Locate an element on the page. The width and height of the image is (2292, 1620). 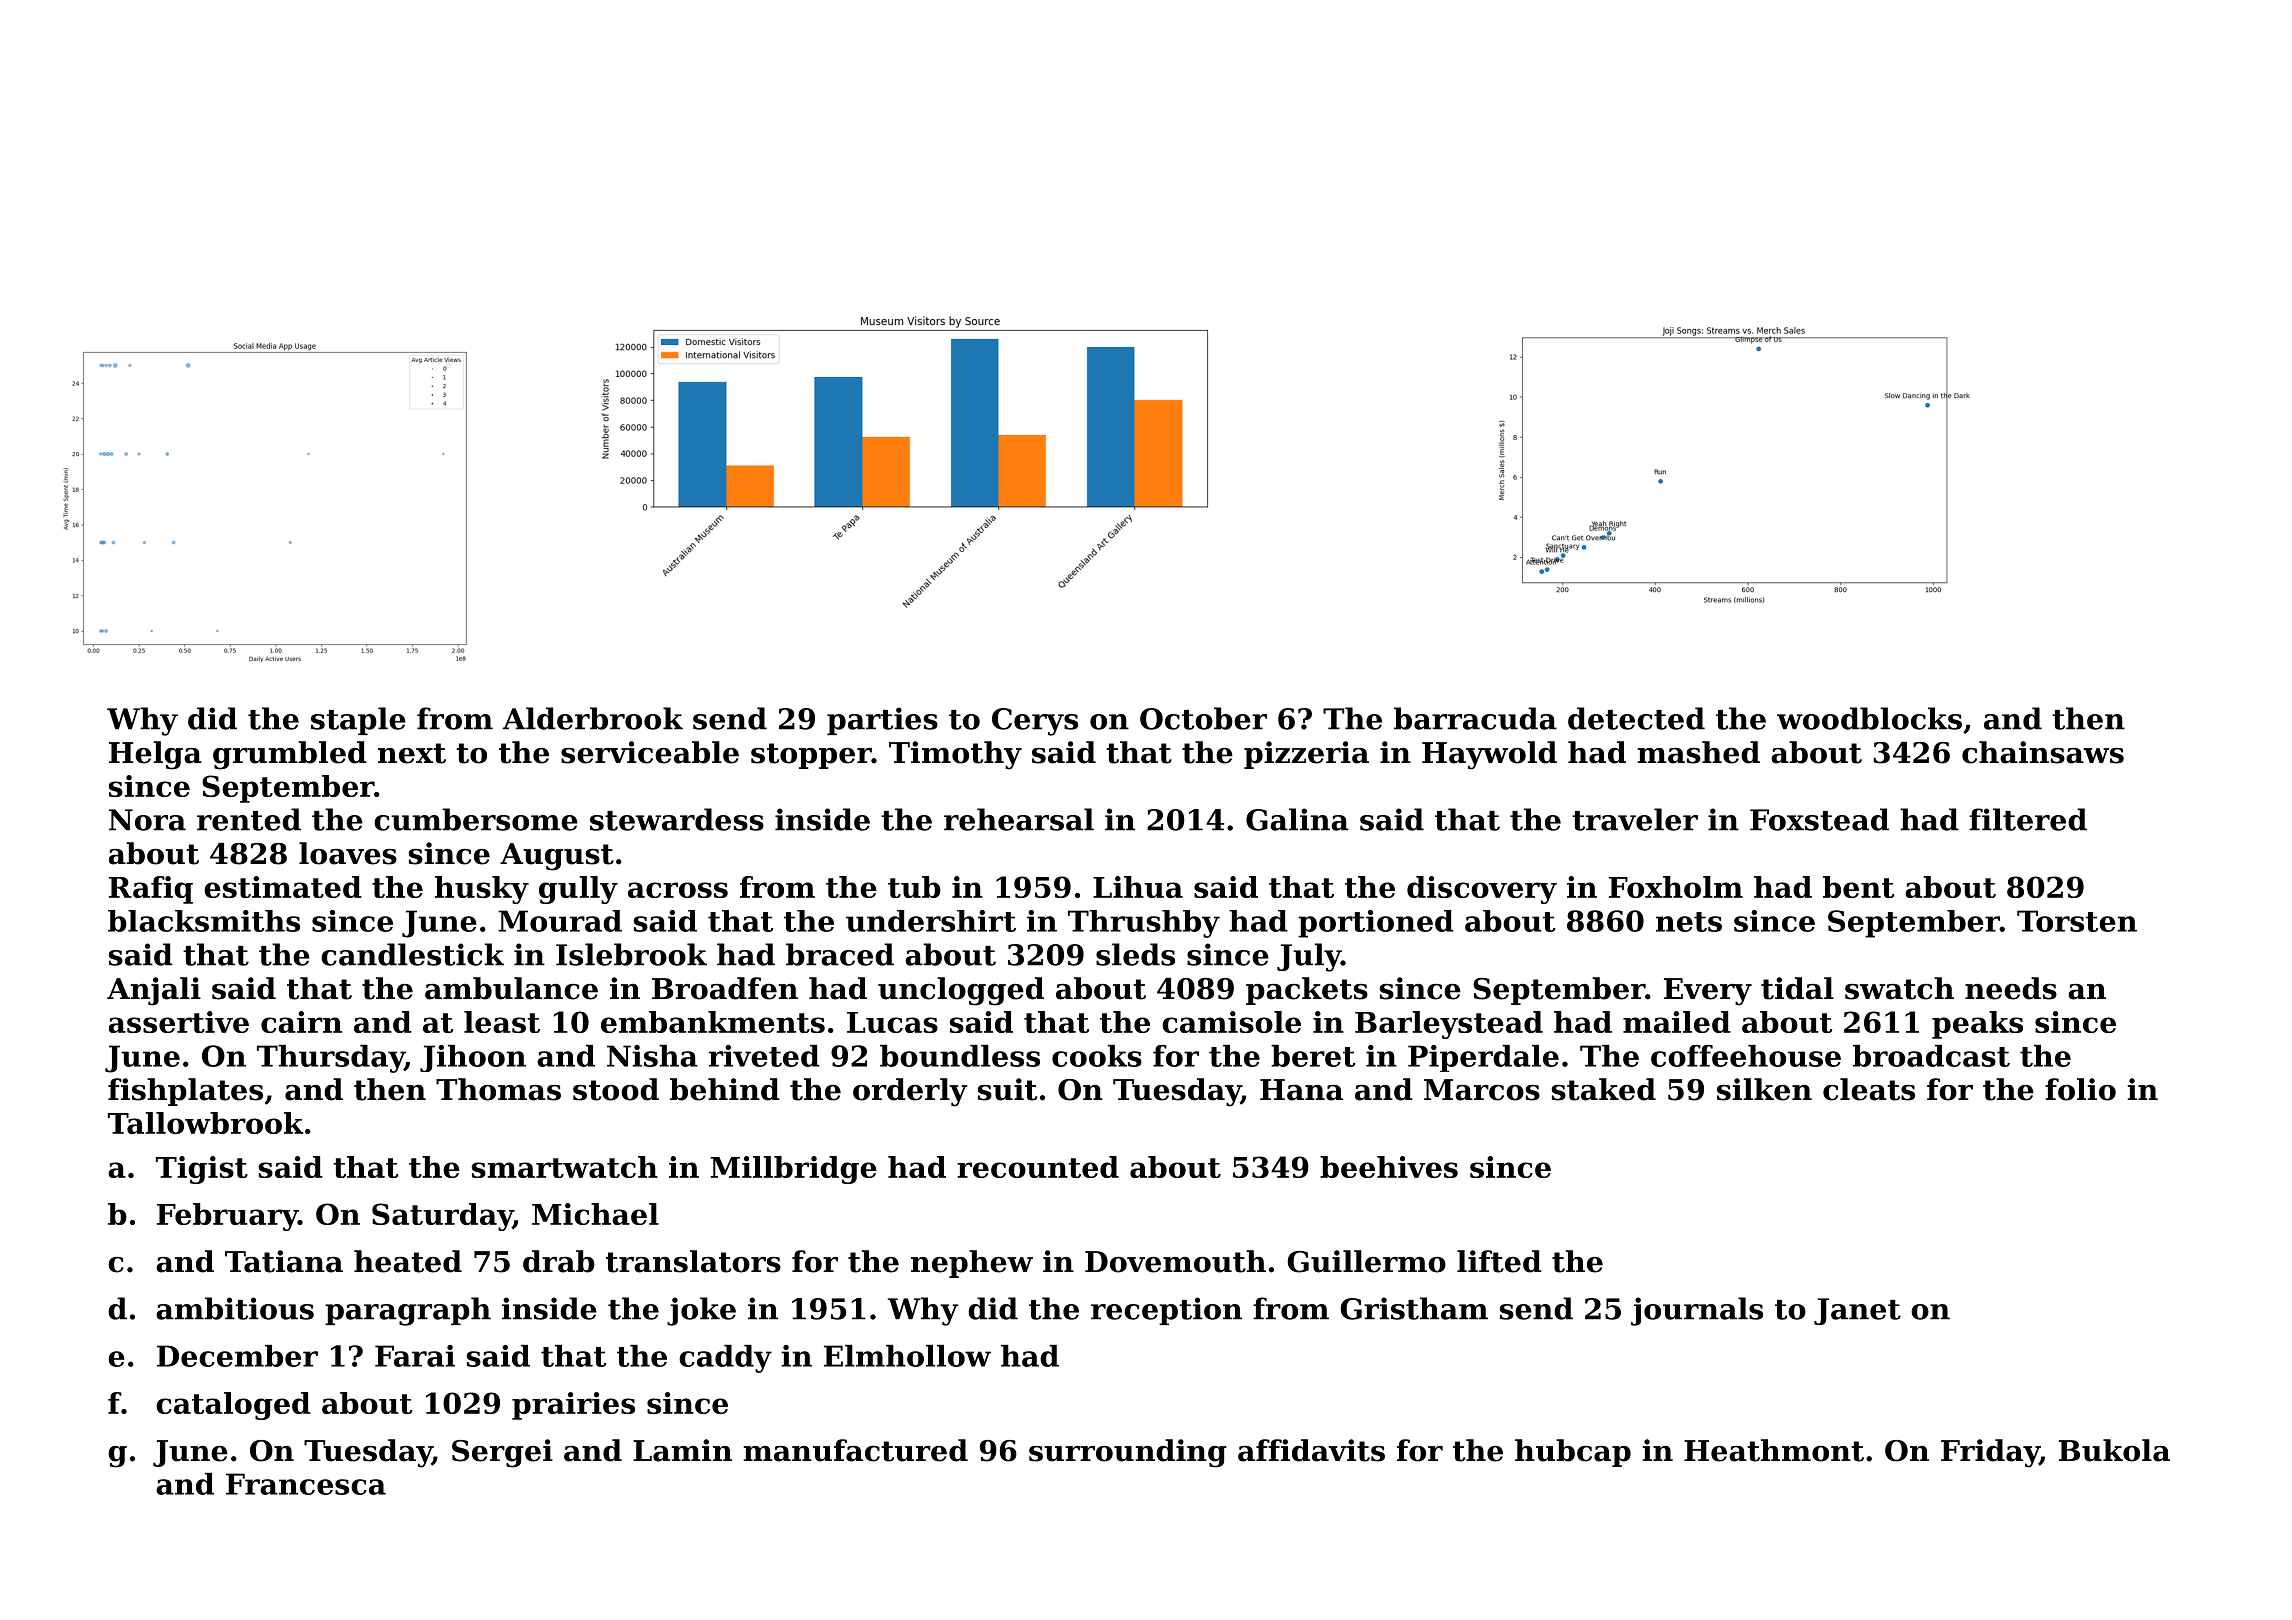
Tigist is located at coordinates (202, 1170).
